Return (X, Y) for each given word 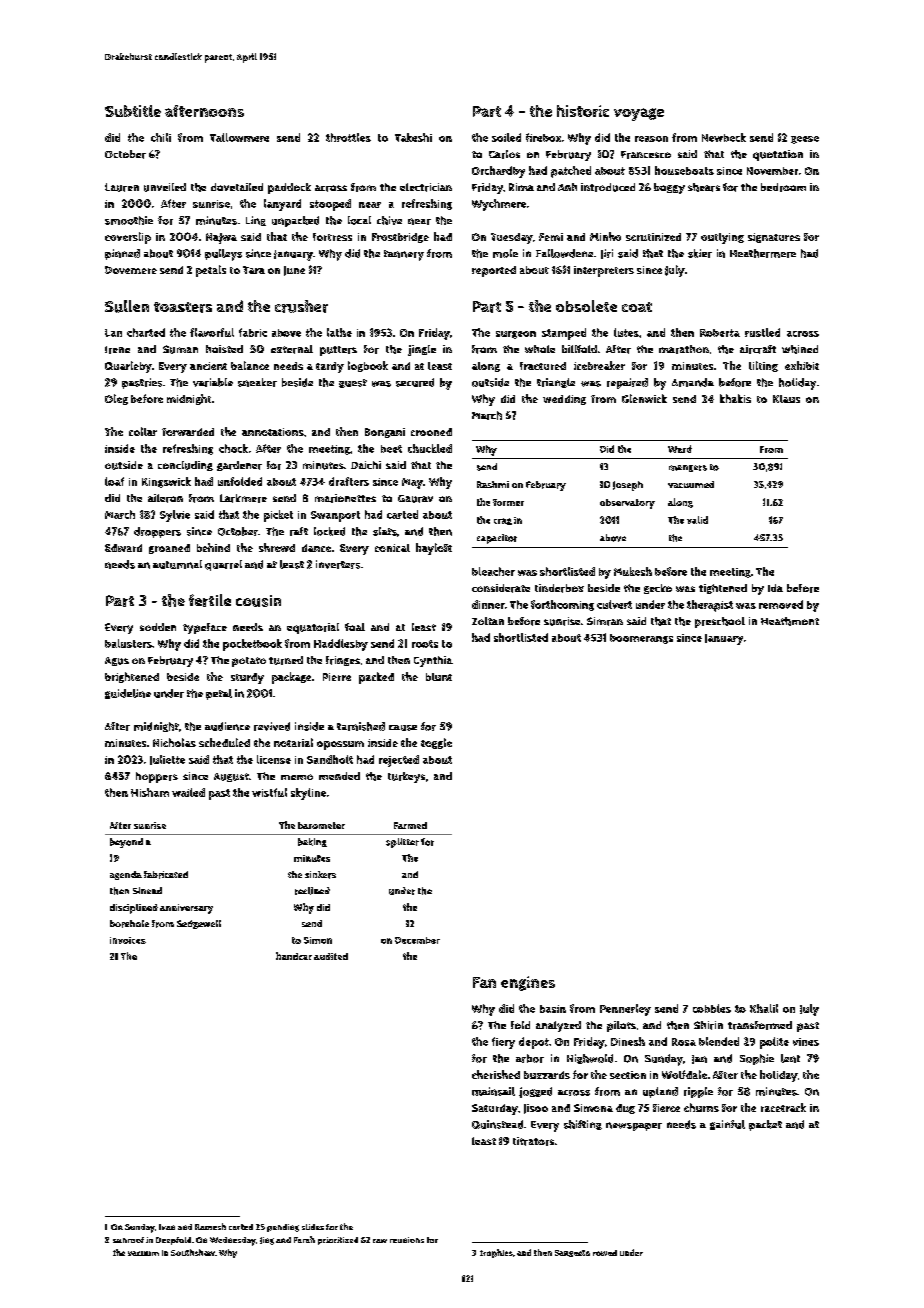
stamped (564, 334)
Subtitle (133, 111)
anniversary (186, 909)
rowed (605, 1253)
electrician (426, 187)
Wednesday (233, 1241)
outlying (722, 238)
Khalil (764, 1008)
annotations (273, 432)
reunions (407, 1240)
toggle (436, 743)
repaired (627, 383)
